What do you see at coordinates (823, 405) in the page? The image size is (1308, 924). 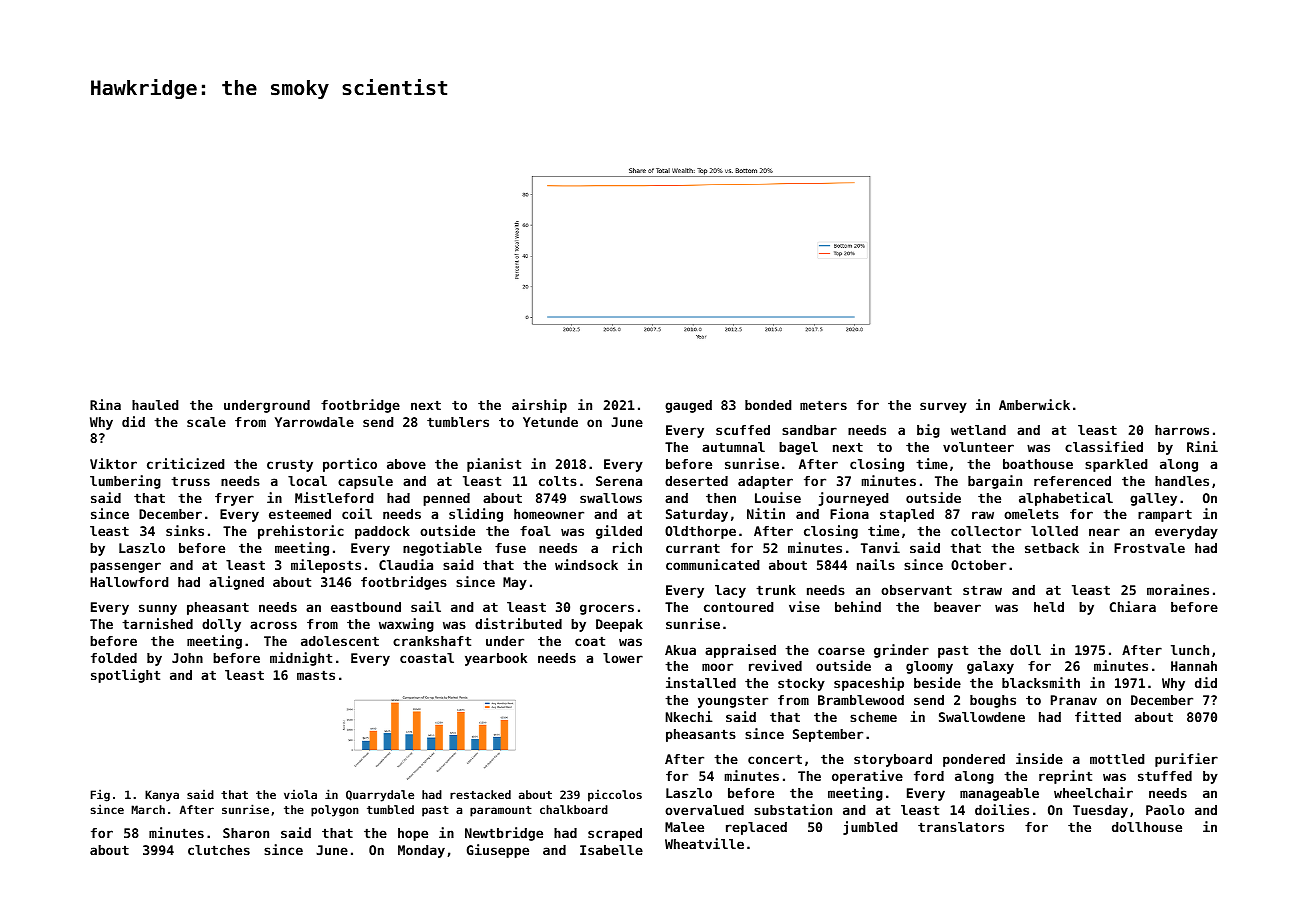 I see `meters` at bounding box center [823, 405].
